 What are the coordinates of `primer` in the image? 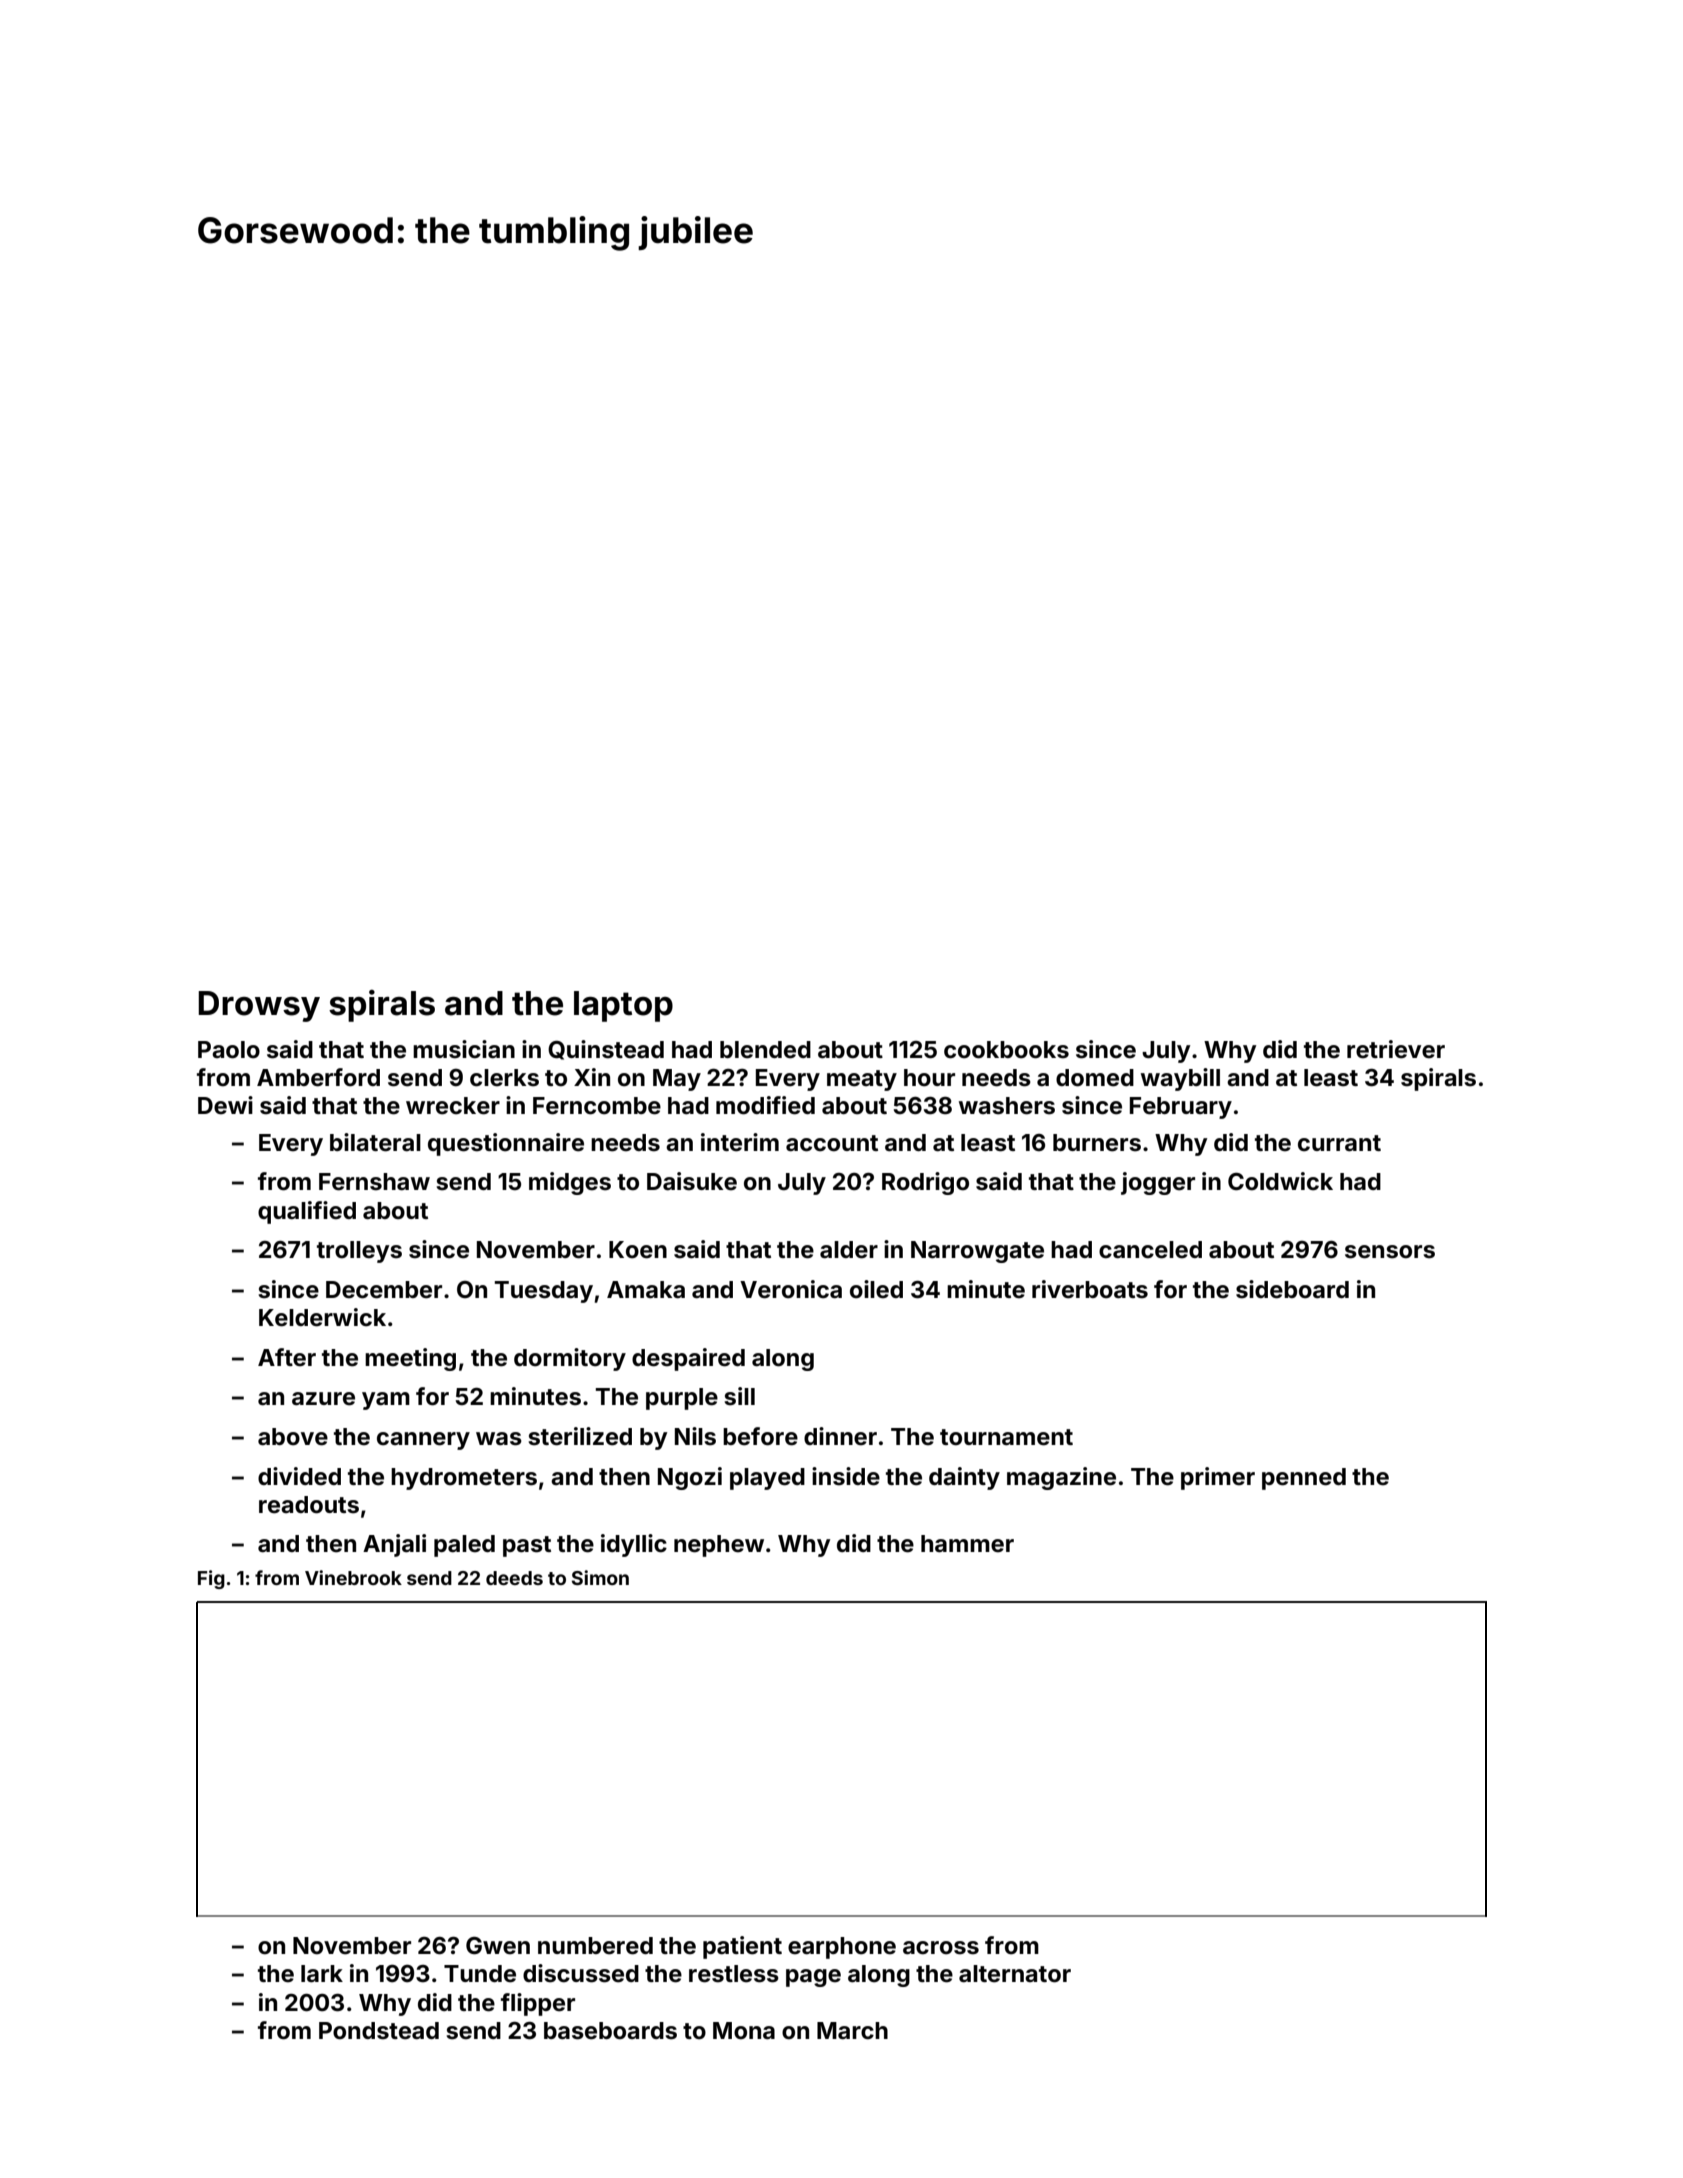 It's located at (1218, 1478).
